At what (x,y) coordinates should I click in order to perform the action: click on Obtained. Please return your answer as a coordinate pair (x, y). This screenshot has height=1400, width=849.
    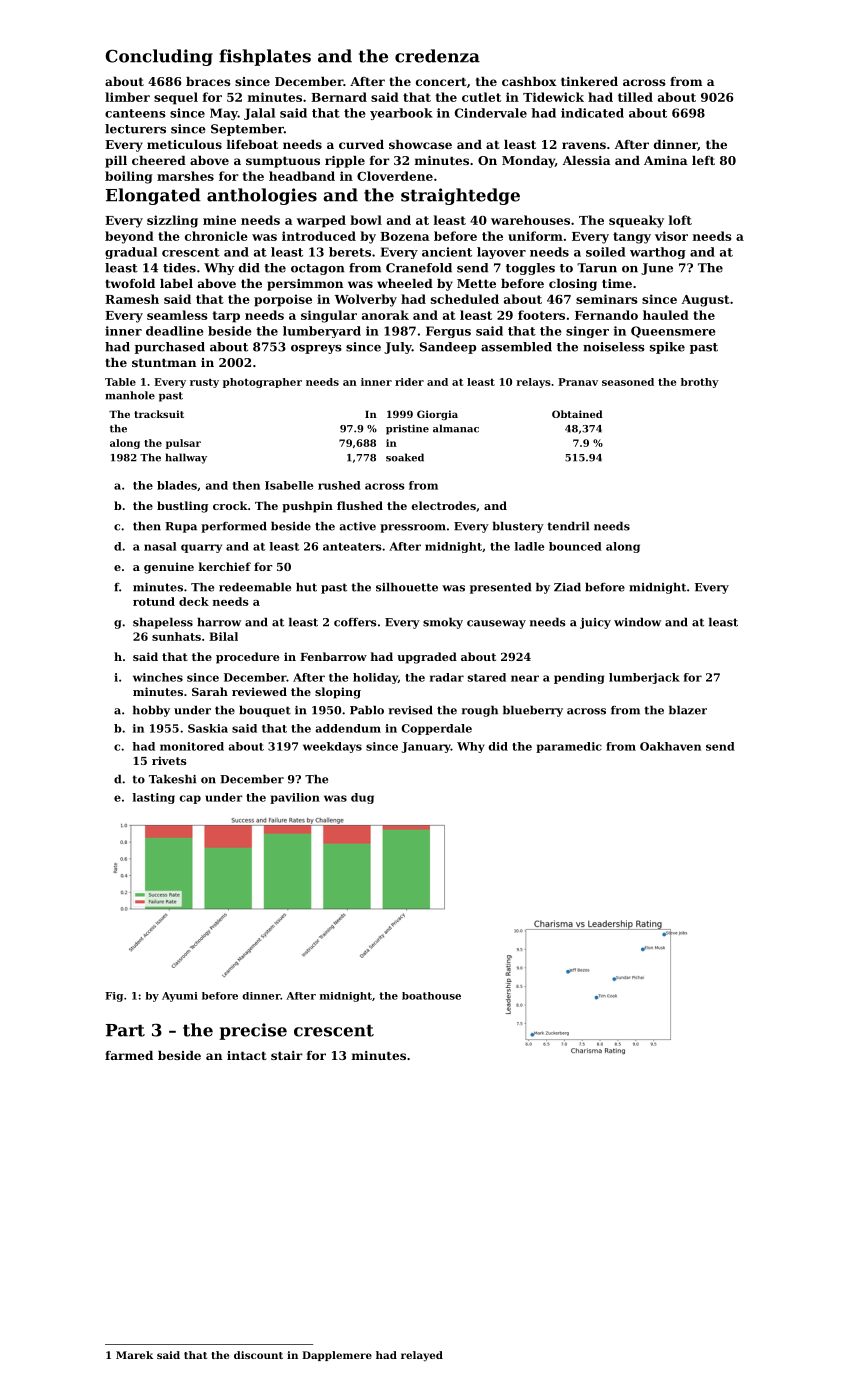
    Looking at the image, I should click on (577, 414).
